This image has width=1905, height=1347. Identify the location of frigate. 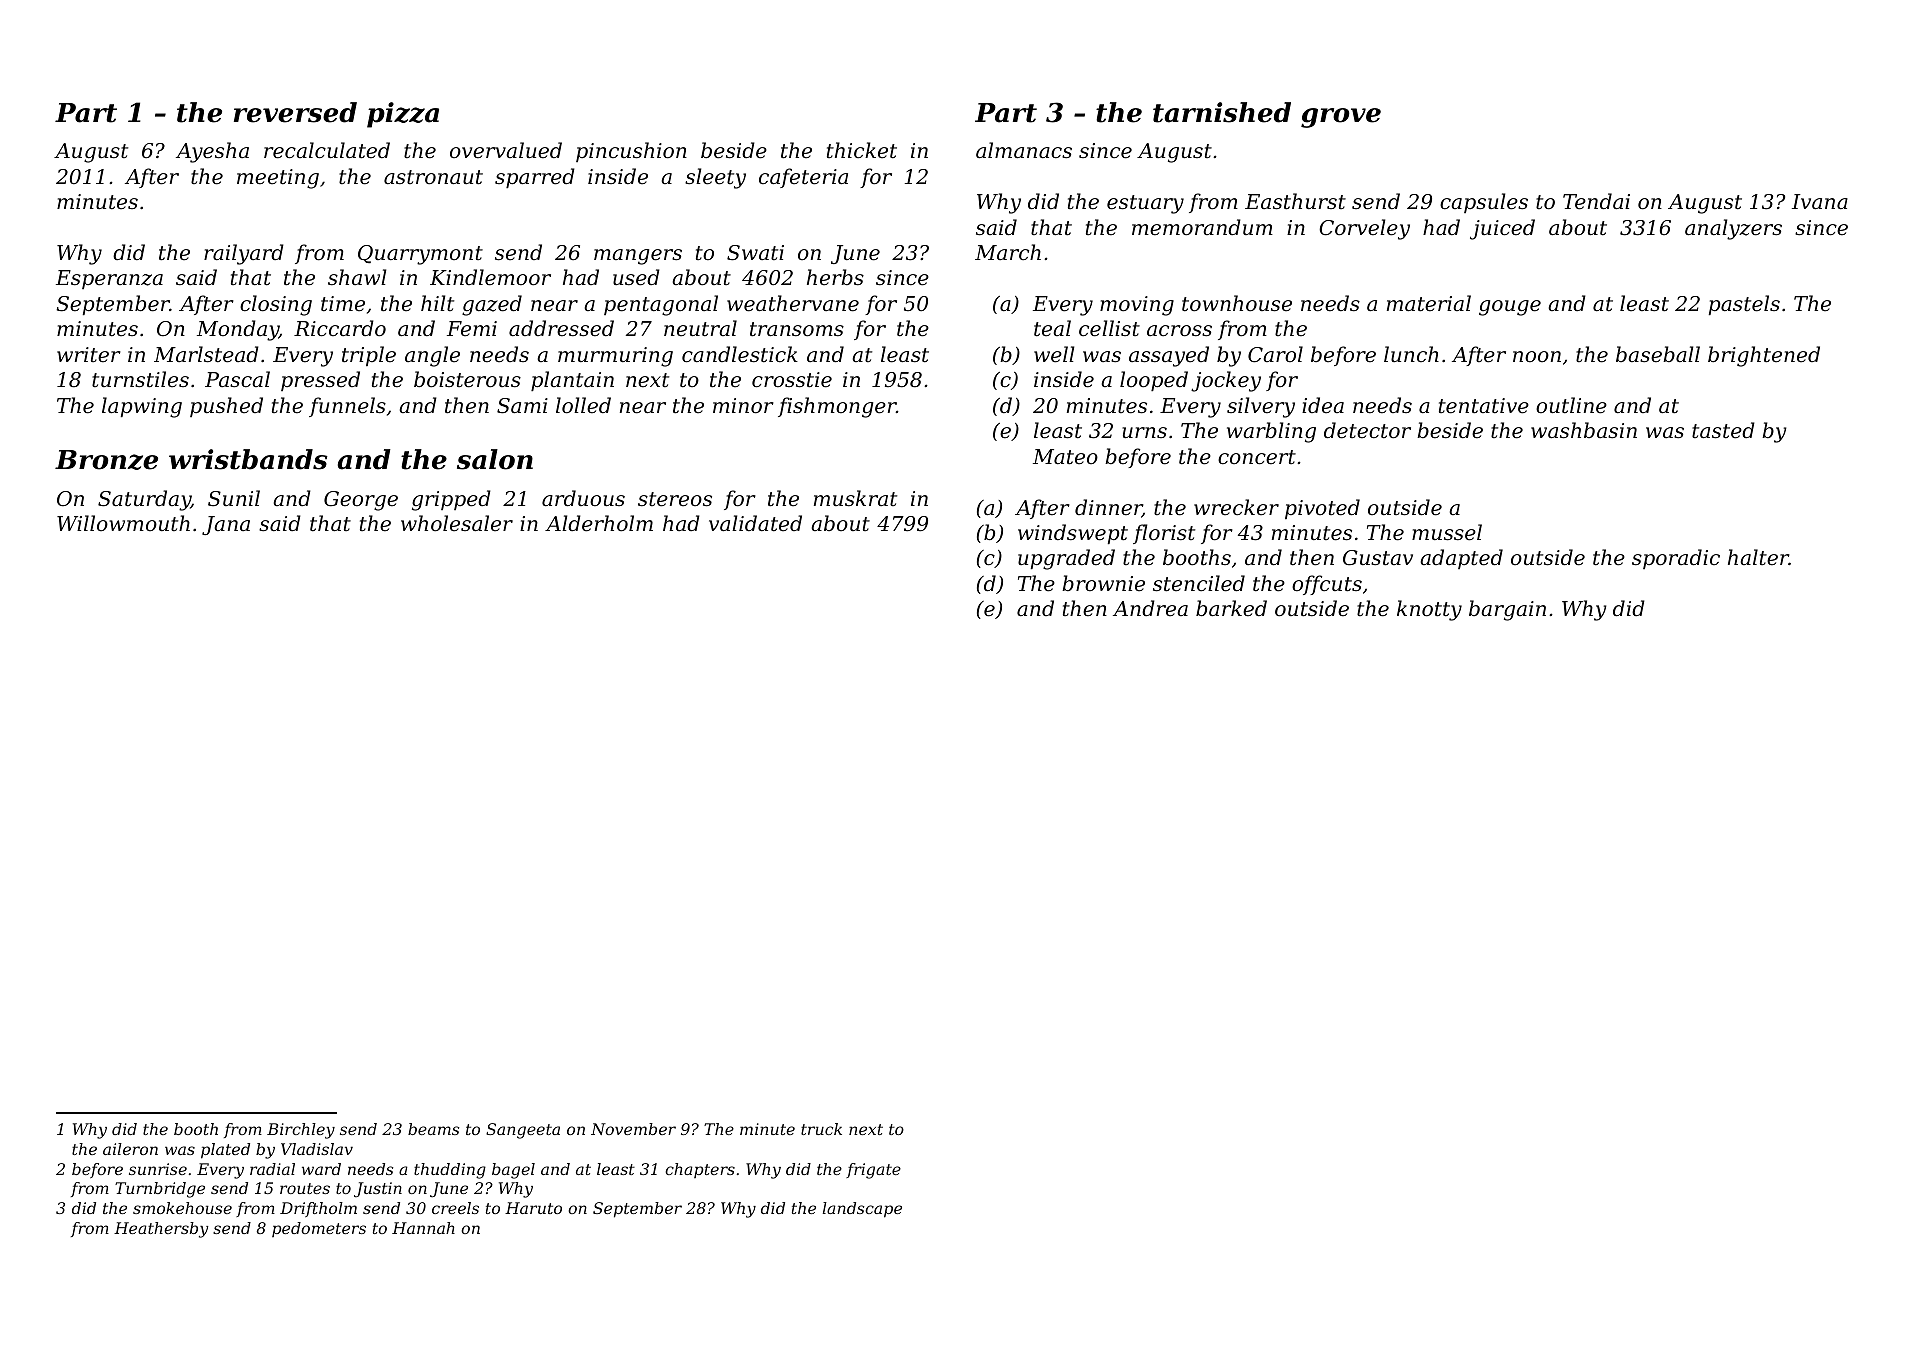
(873, 1171).
